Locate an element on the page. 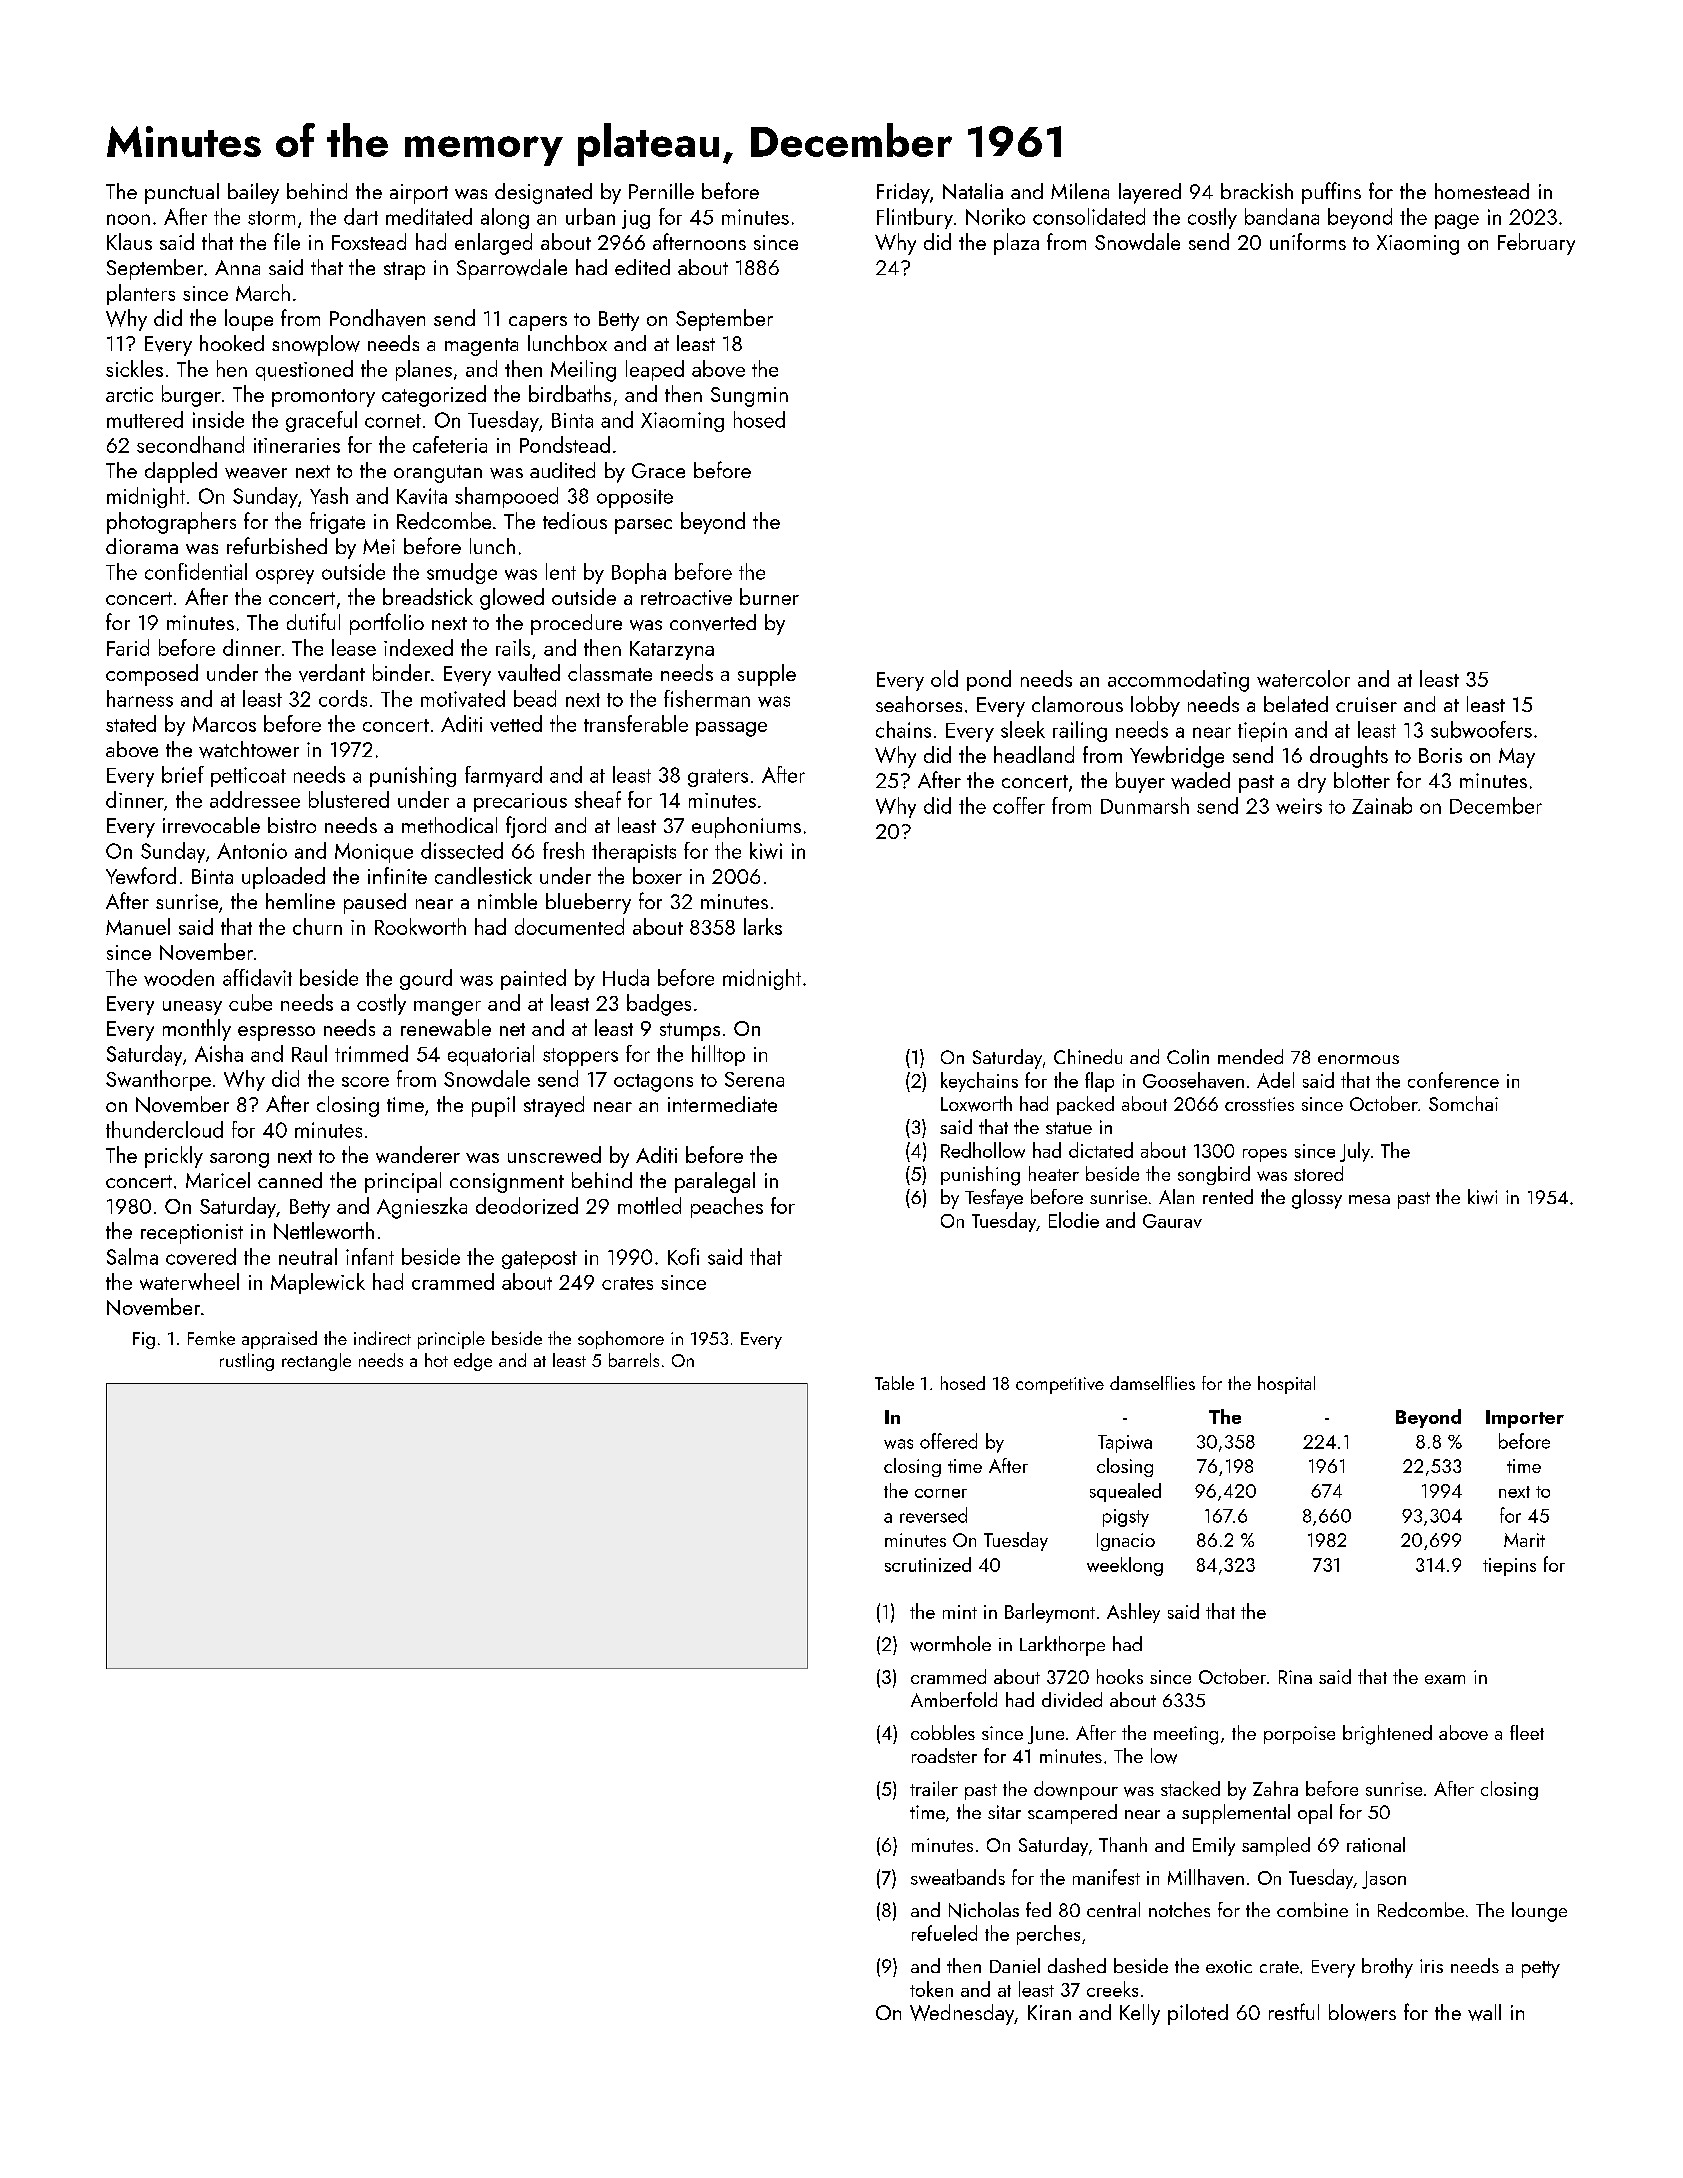 Image resolution: width=1683 pixels, height=2178 pixels. seahorses is located at coordinates (919, 704).
